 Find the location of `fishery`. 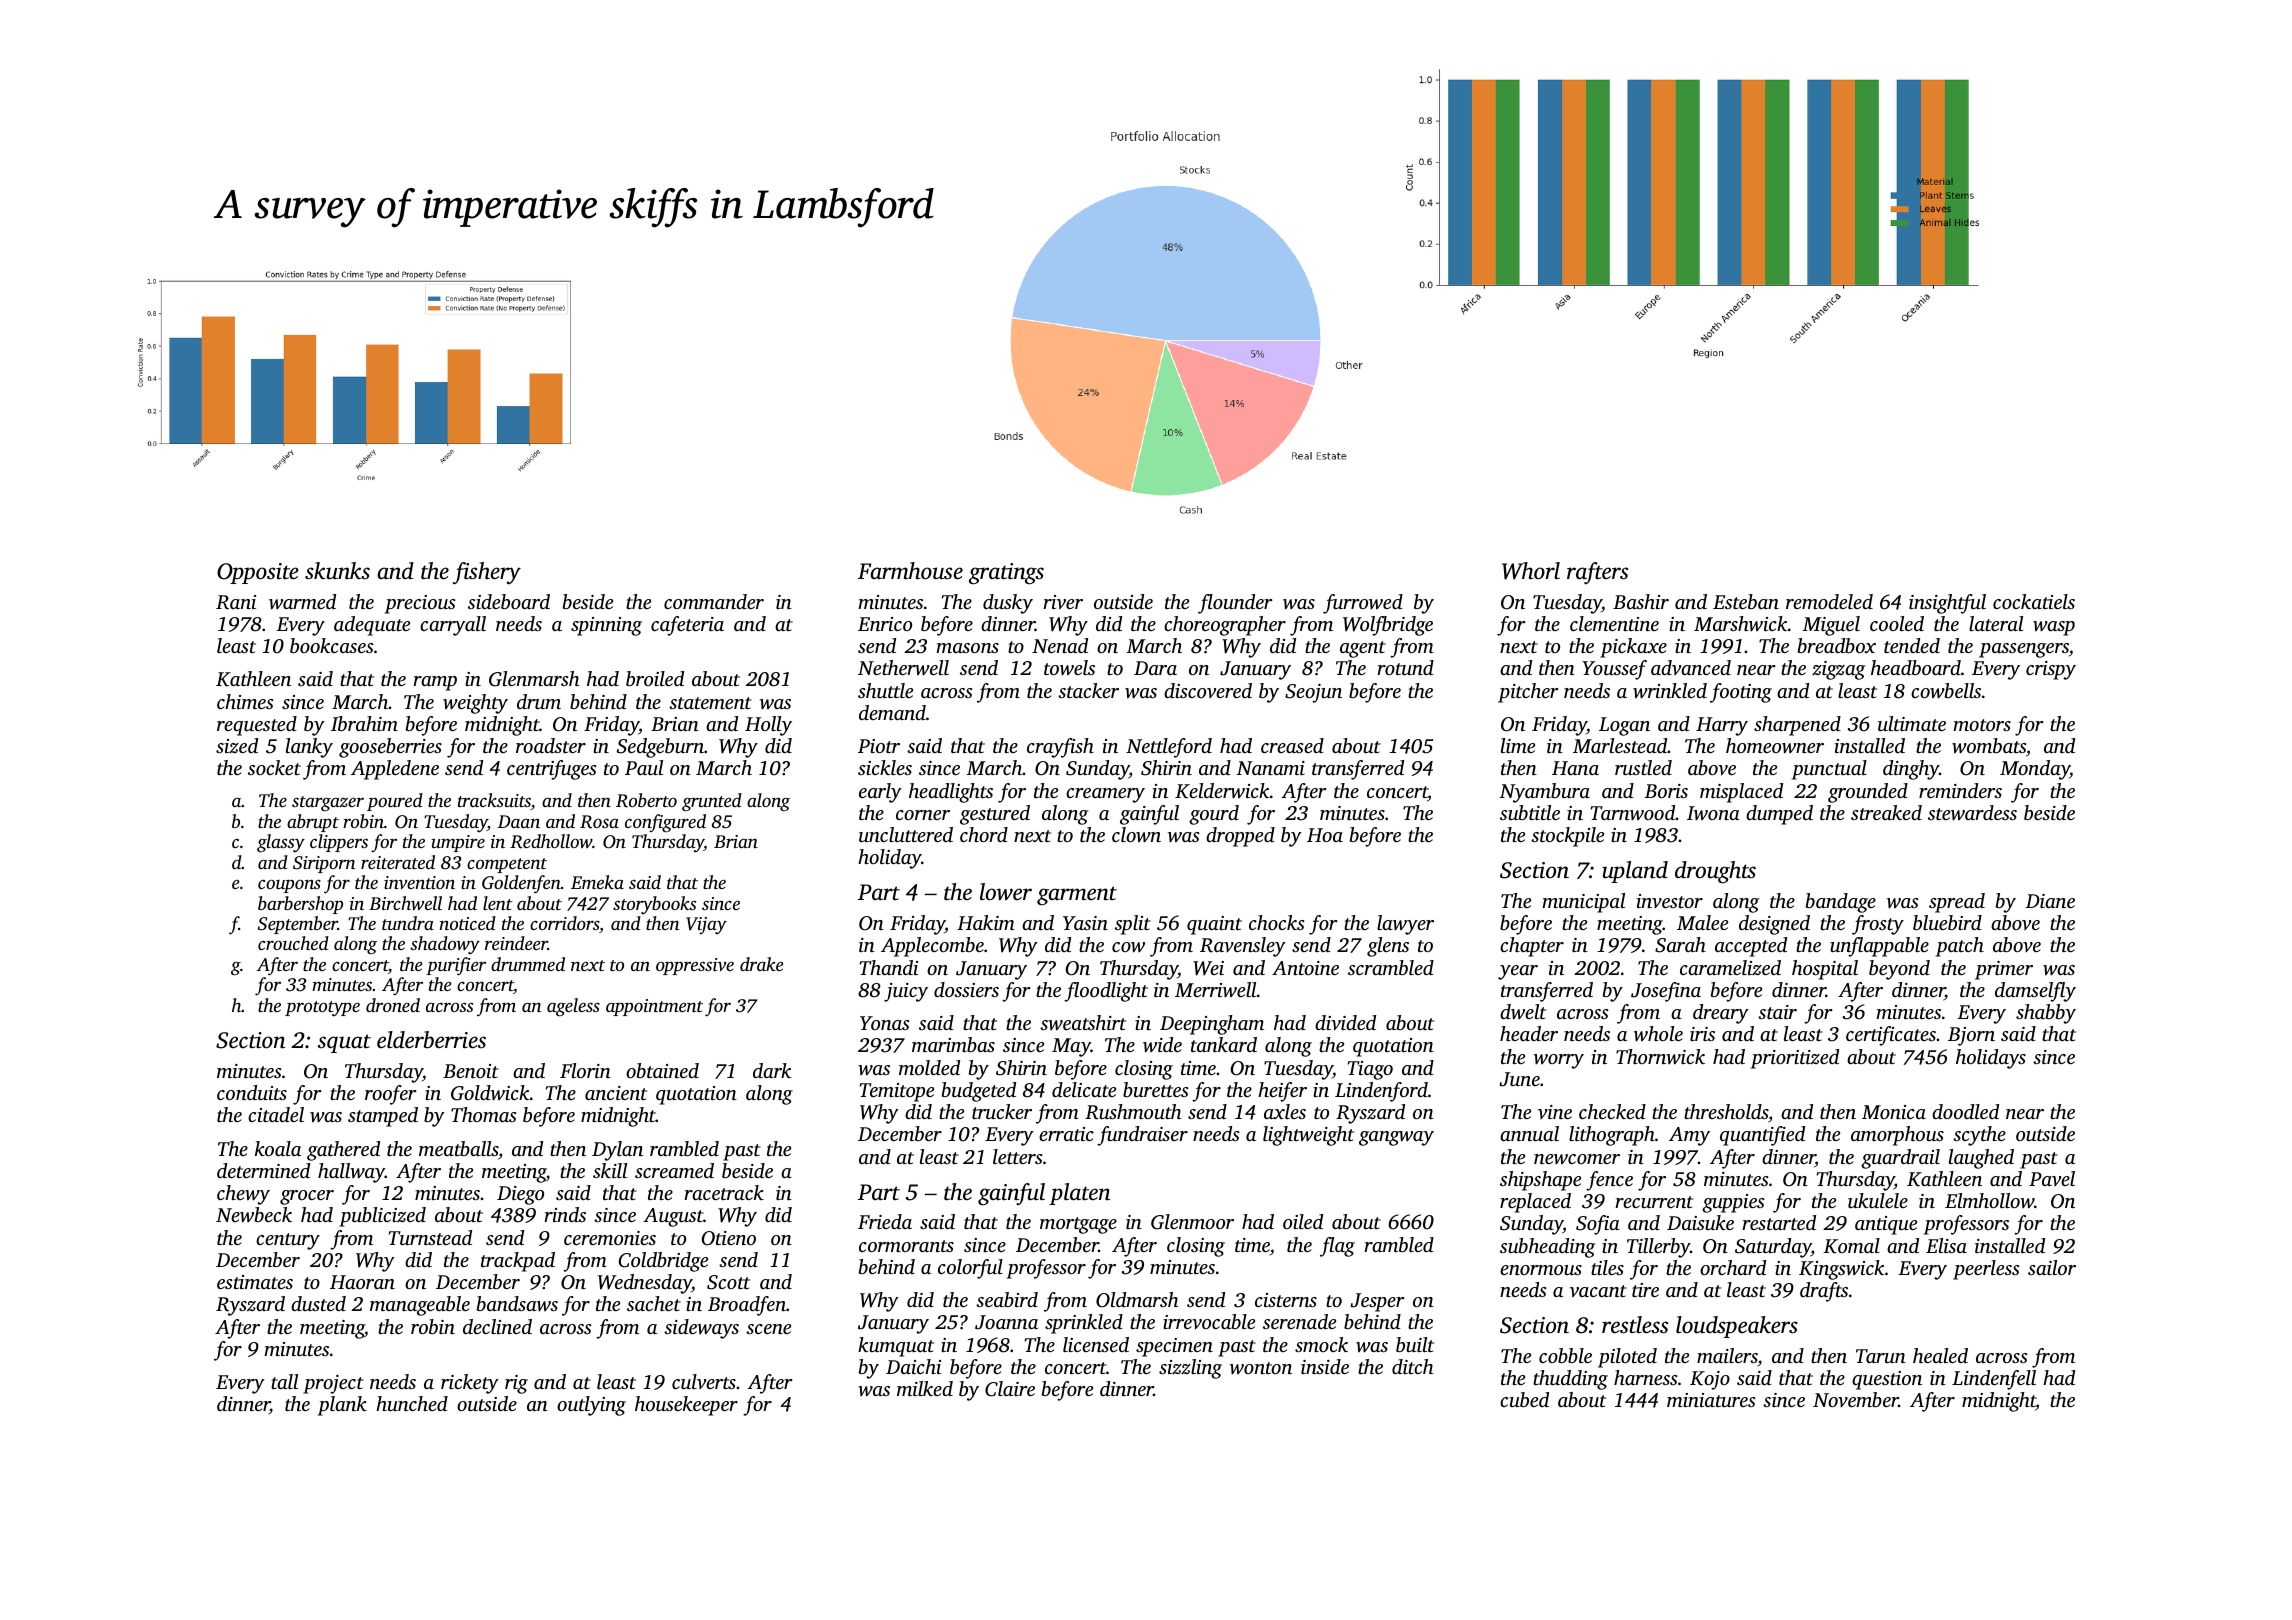

fishery is located at coordinates (487, 573).
